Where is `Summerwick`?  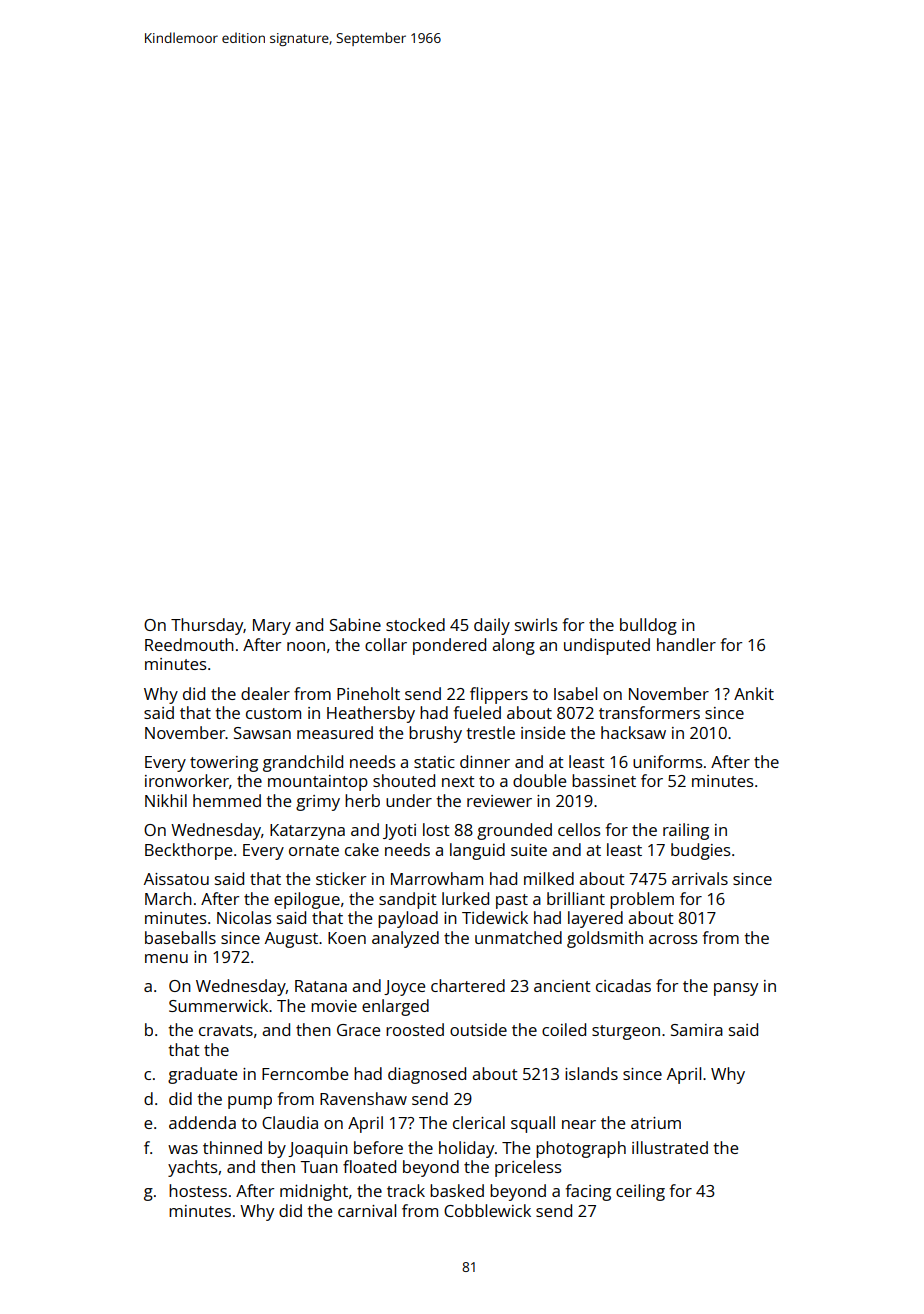
Summerwick is located at coordinates (218, 1005).
